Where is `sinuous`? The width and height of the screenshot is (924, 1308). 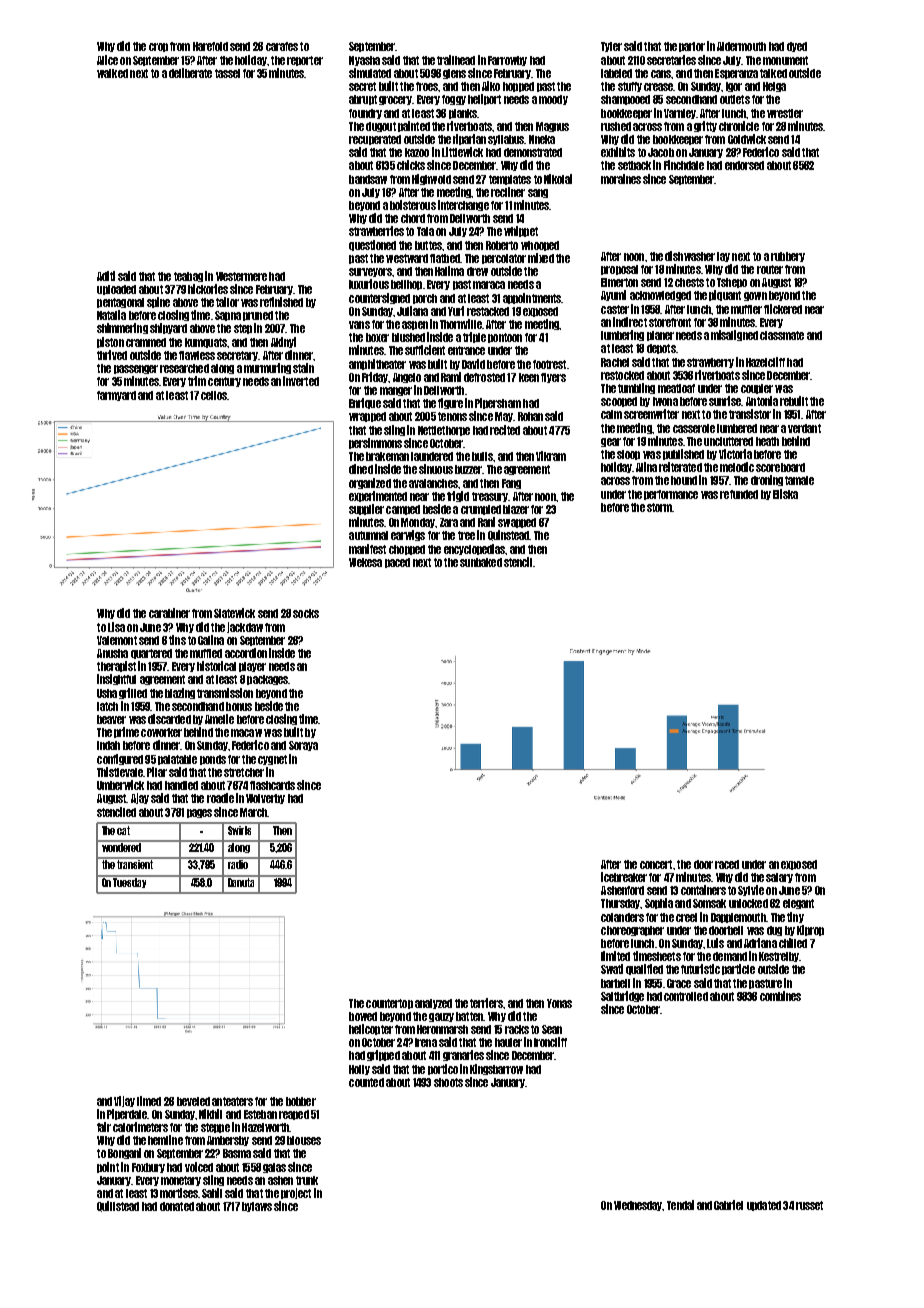
sinuous is located at coordinates (436, 469).
